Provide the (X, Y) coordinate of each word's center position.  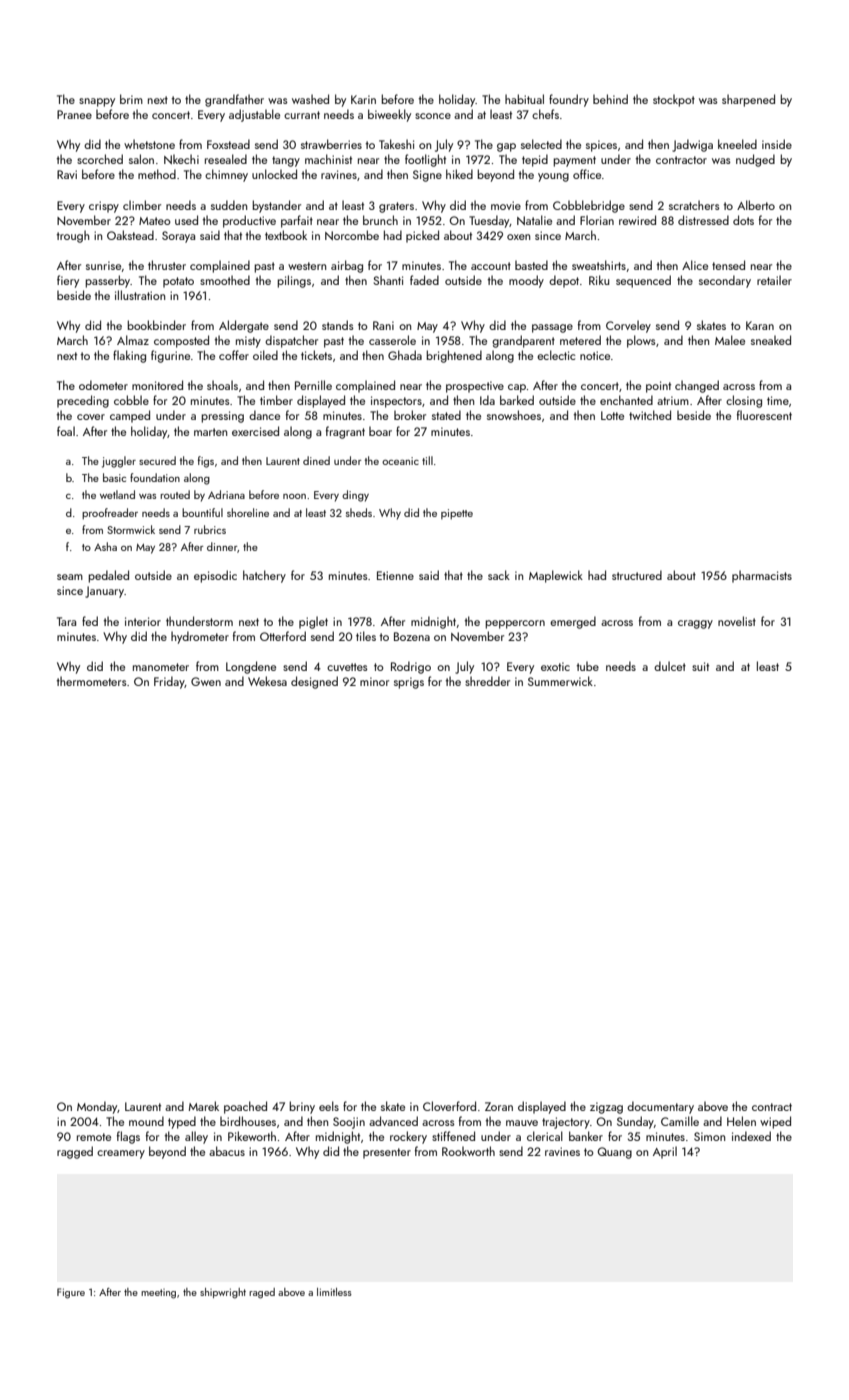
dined (316, 460)
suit (700, 666)
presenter (387, 1153)
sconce (433, 116)
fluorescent (764, 415)
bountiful (202, 512)
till (427, 460)
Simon (709, 1136)
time (778, 400)
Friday (169, 682)
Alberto (756, 205)
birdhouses (248, 1121)
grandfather (234, 100)
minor (374, 681)
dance (264, 415)
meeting (158, 1294)
